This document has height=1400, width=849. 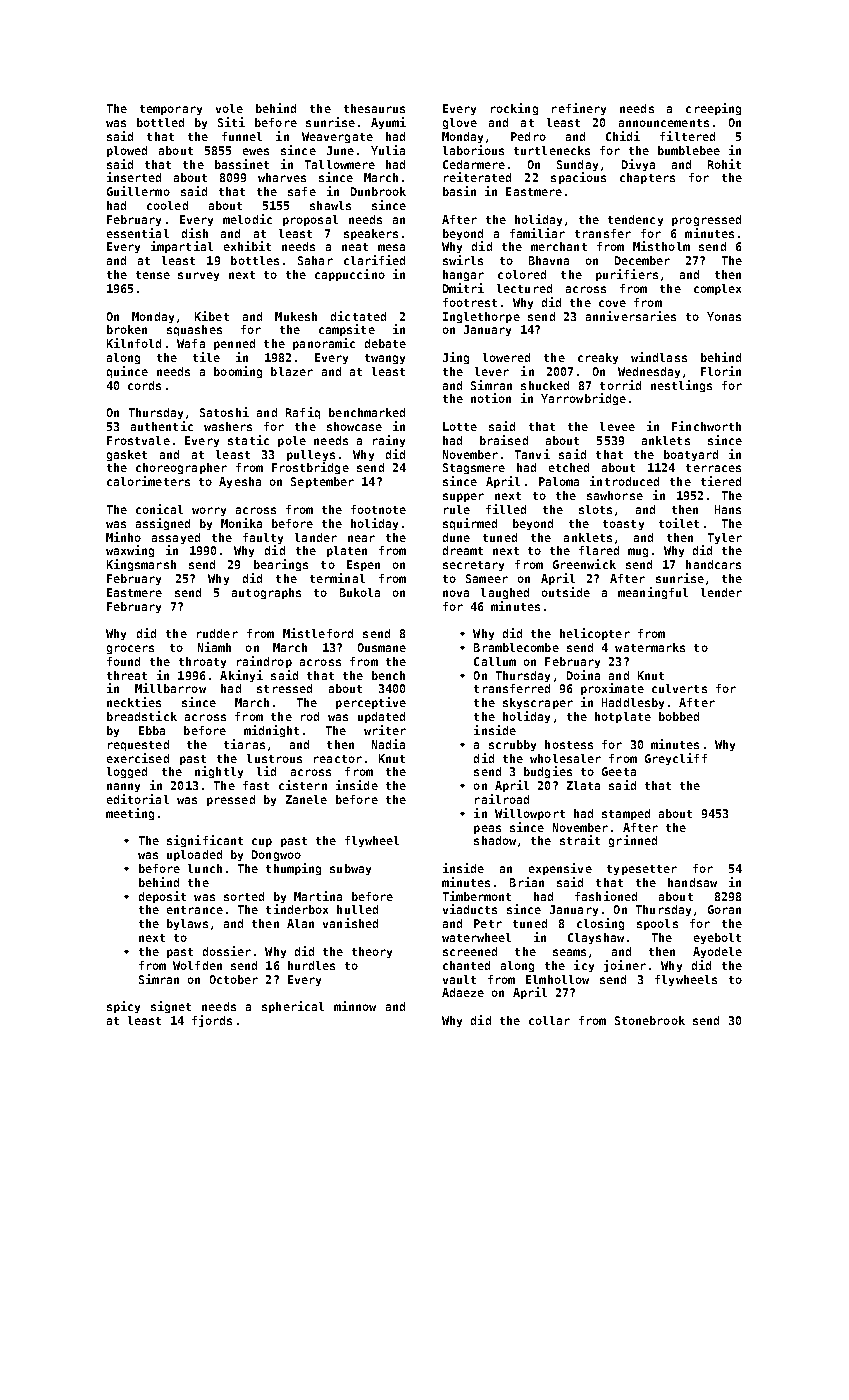 I want to click on near, so click(x=361, y=538).
